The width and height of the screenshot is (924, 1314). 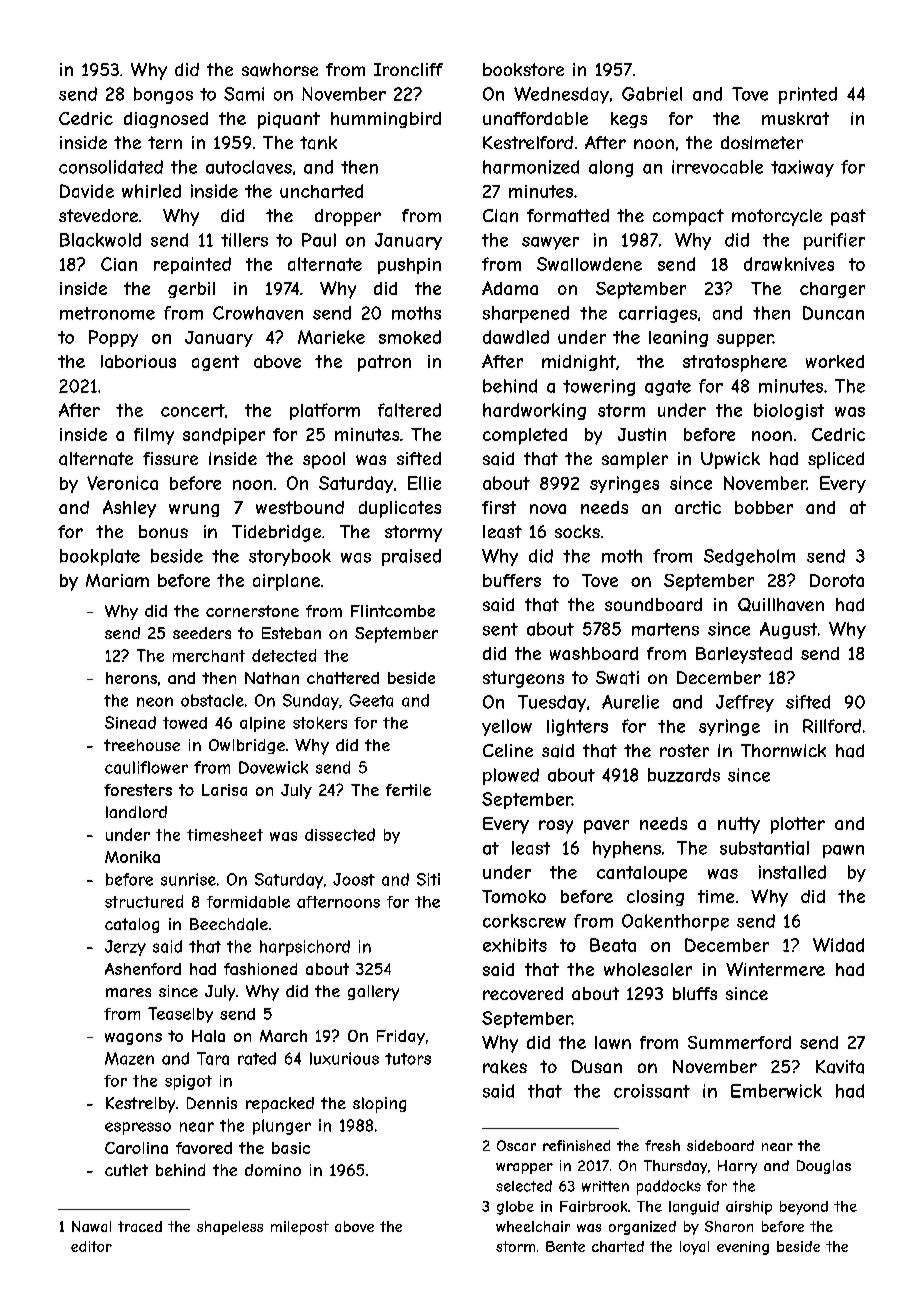 What do you see at coordinates (289, 120) in the screenshot?
I see `piquant` at bounding box center [289, 120].
